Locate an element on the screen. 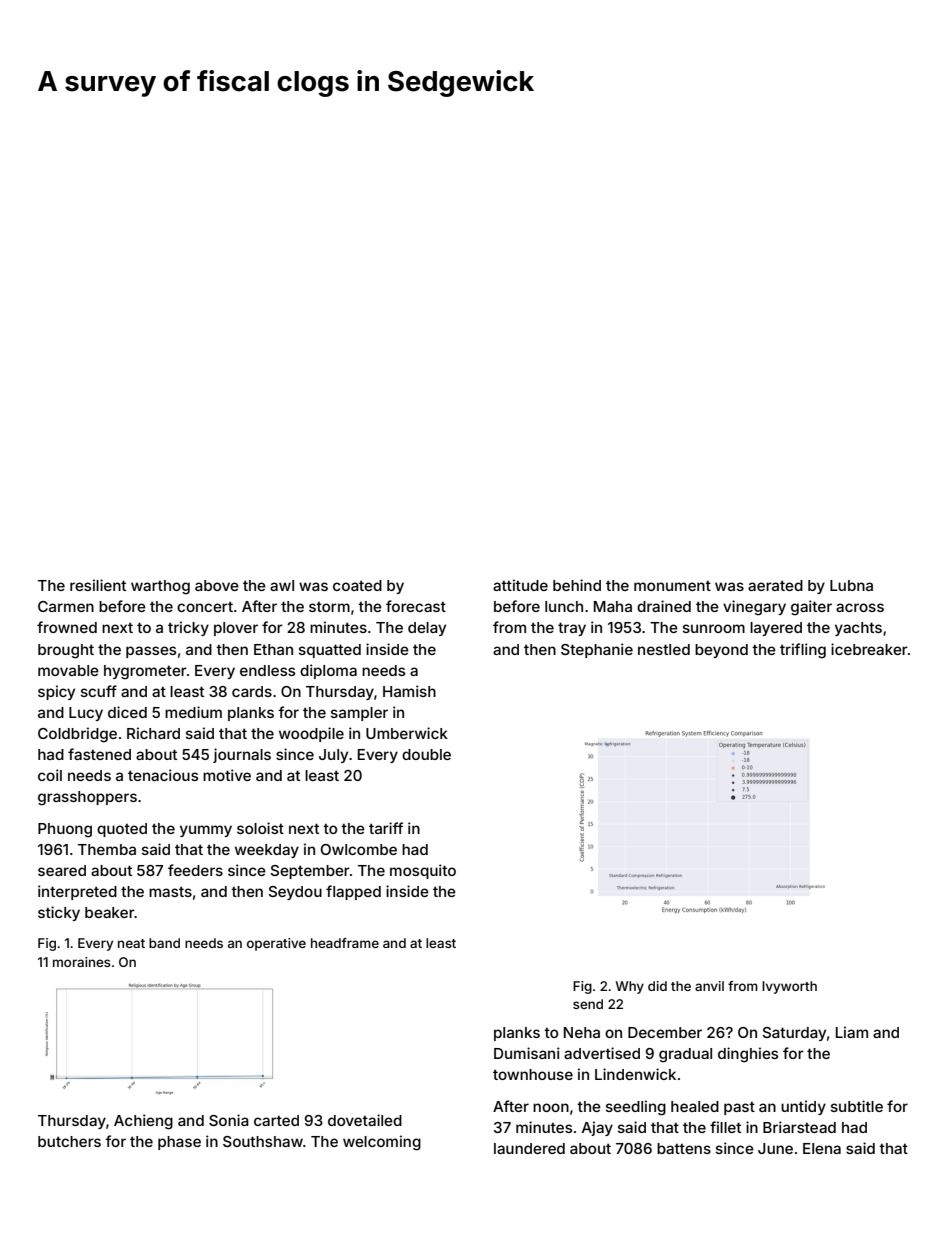  tray is located at coordinates (572, 629).
